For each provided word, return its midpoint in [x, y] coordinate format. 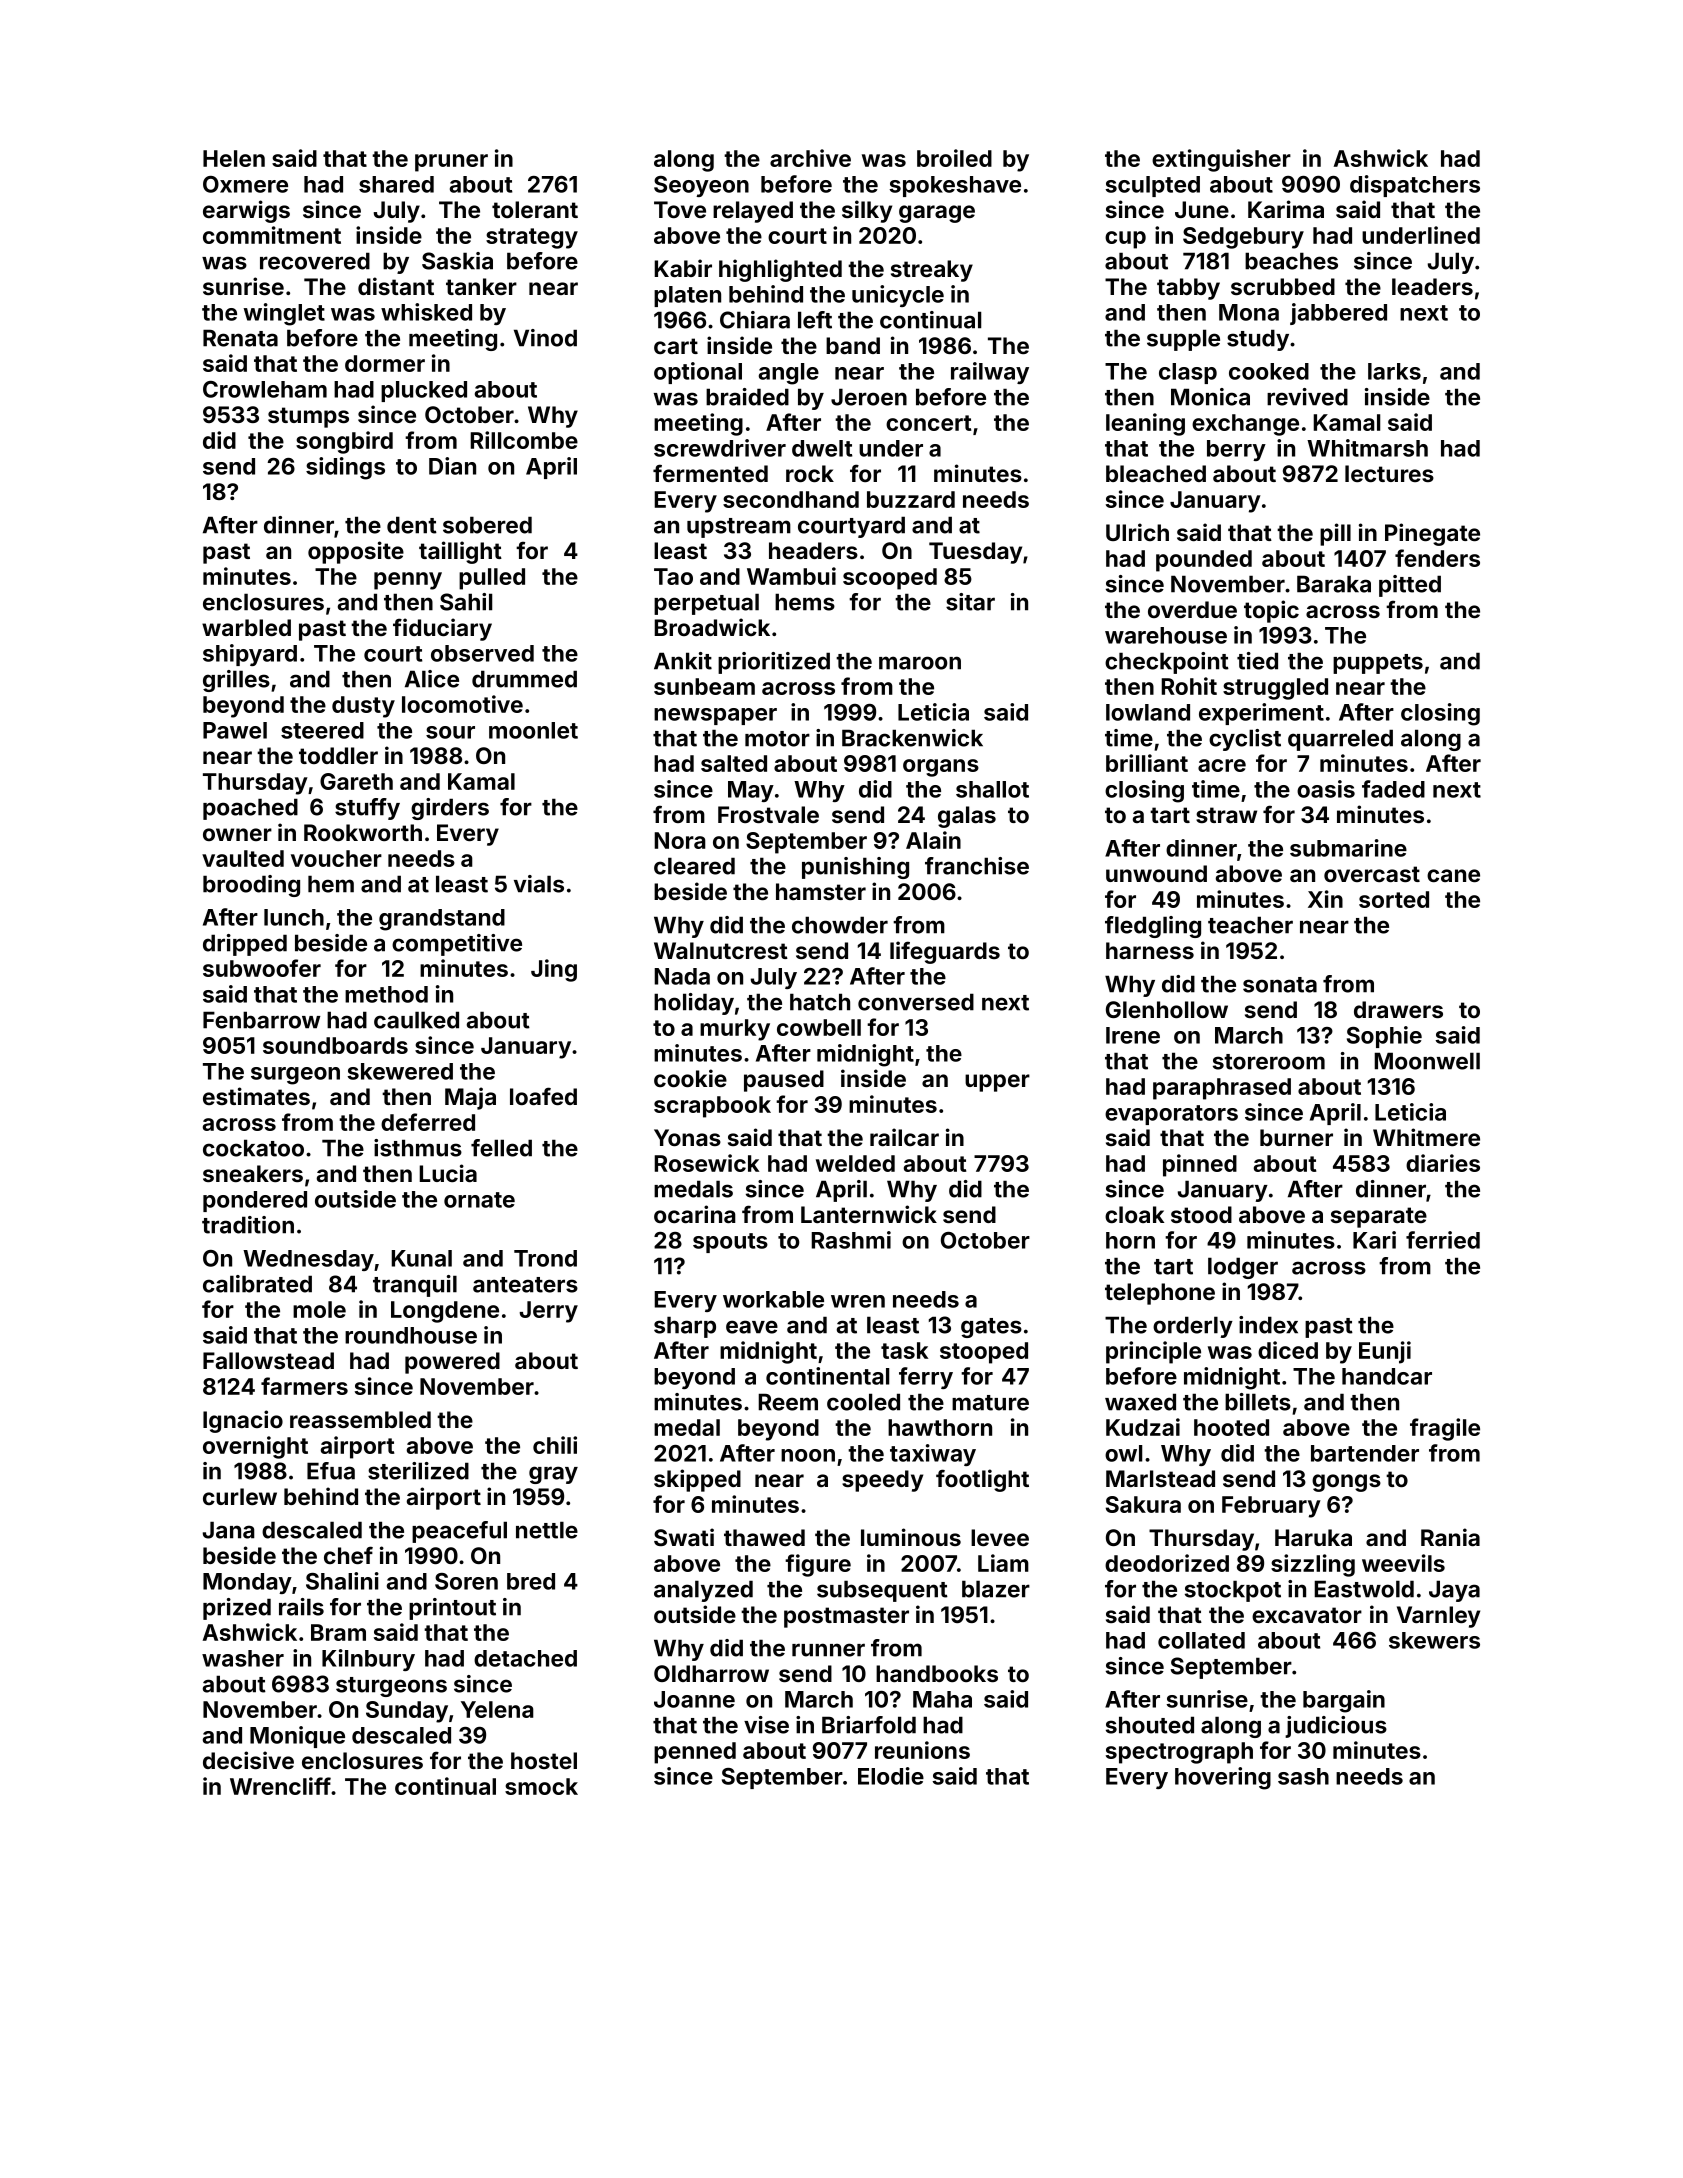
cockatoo [253, 1148]
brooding [251, 886]
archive [810, 158]
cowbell [819, 1027]
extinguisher [1221, 160]
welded [855, 1163]
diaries [1443, 1163]
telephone [1160, 1294]
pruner [451, 163]
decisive [248, 1760]
